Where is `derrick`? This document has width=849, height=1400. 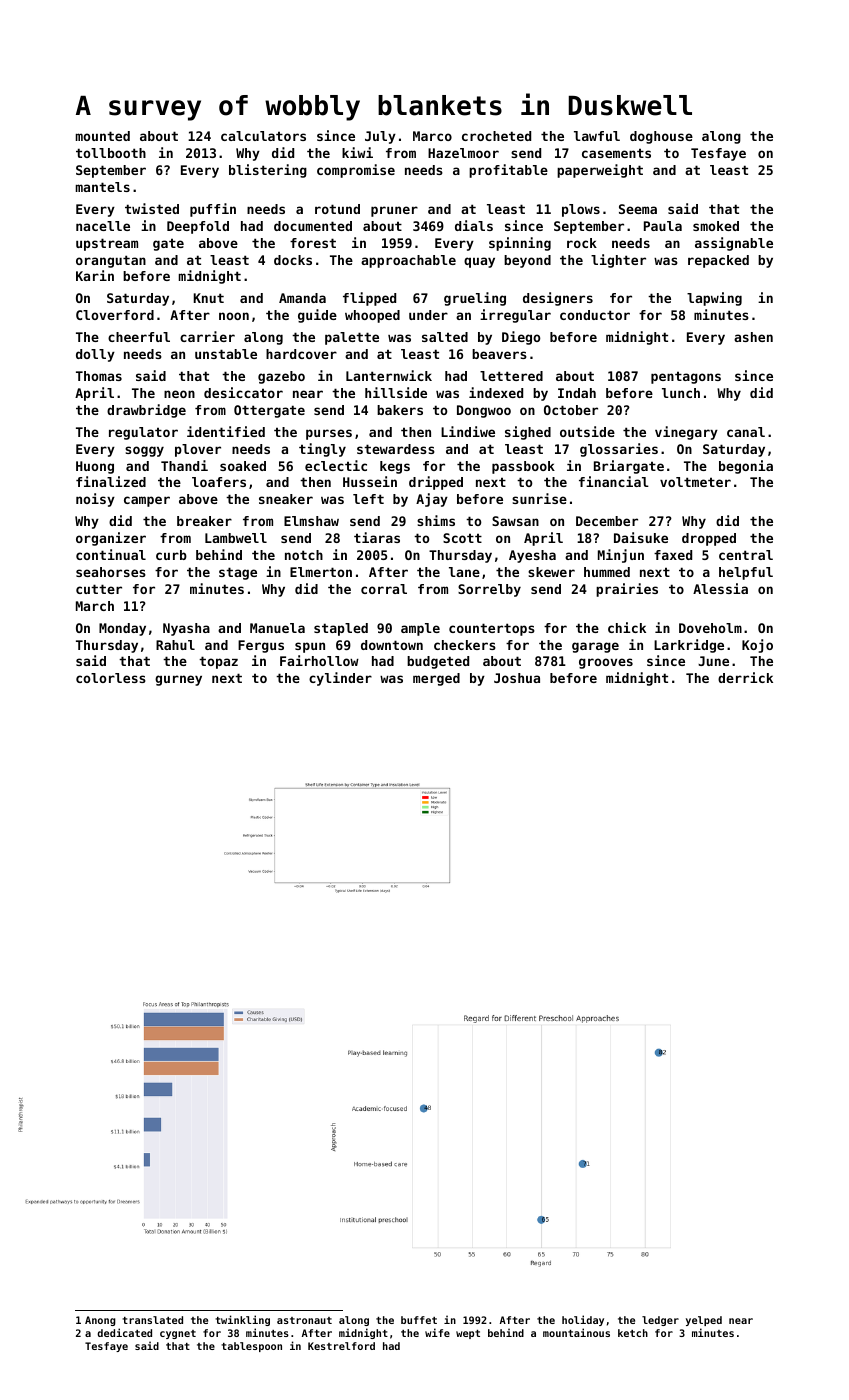
derrick is located at coordinates (745, 677).
